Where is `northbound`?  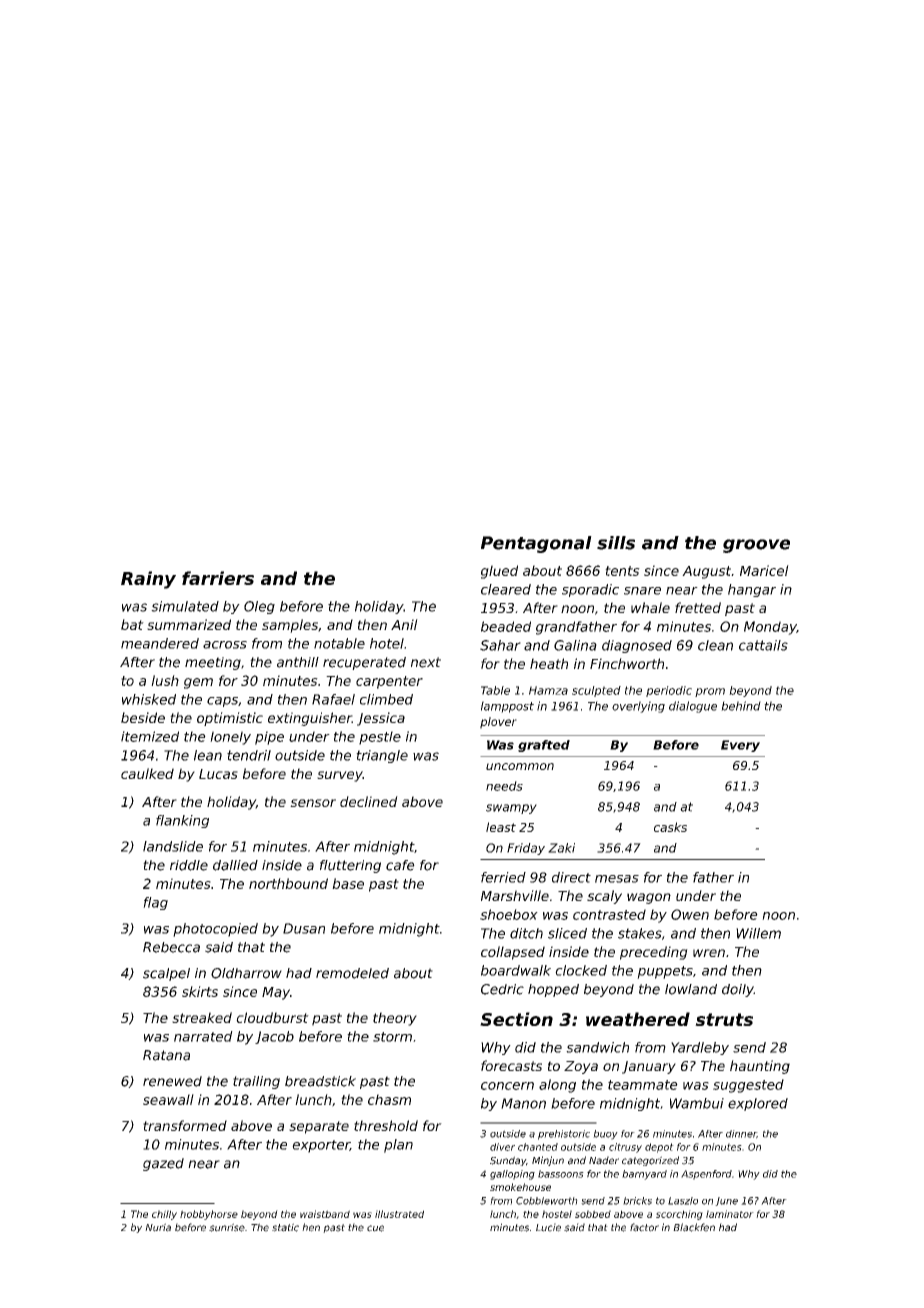 northbound is located at coordinates (288, 883).
